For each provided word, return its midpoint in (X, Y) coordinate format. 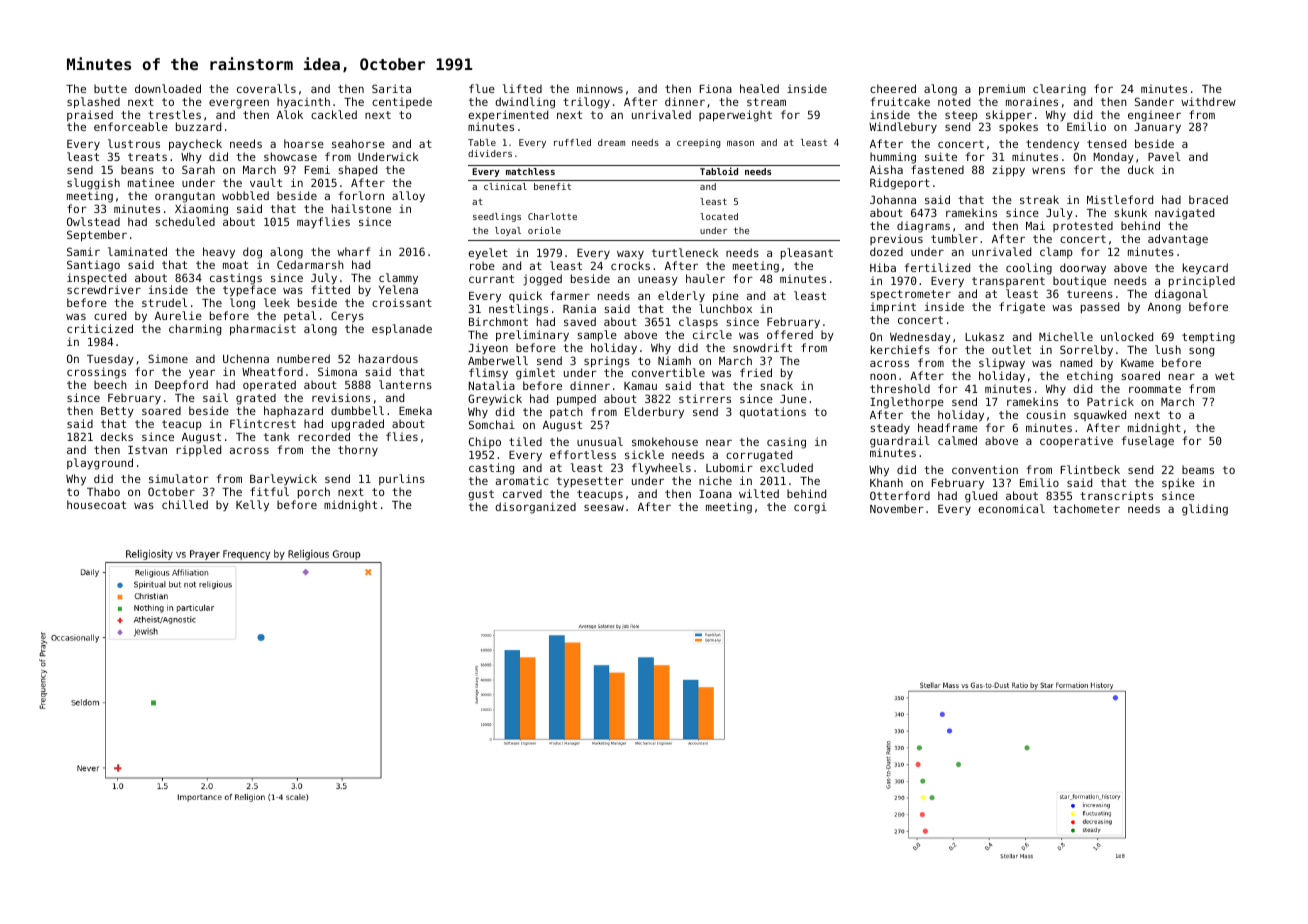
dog (252, 253)
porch (314, 493)
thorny (358, 451)
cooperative (1076, 441)
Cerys (347, 317)
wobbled (245, 195)
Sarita (391, 88)
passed (1100, 308)
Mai (1035, 225)
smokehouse (665, 441)
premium (1002, 90)
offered (790, 334)
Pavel (1164, 156)
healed (759, 88)
